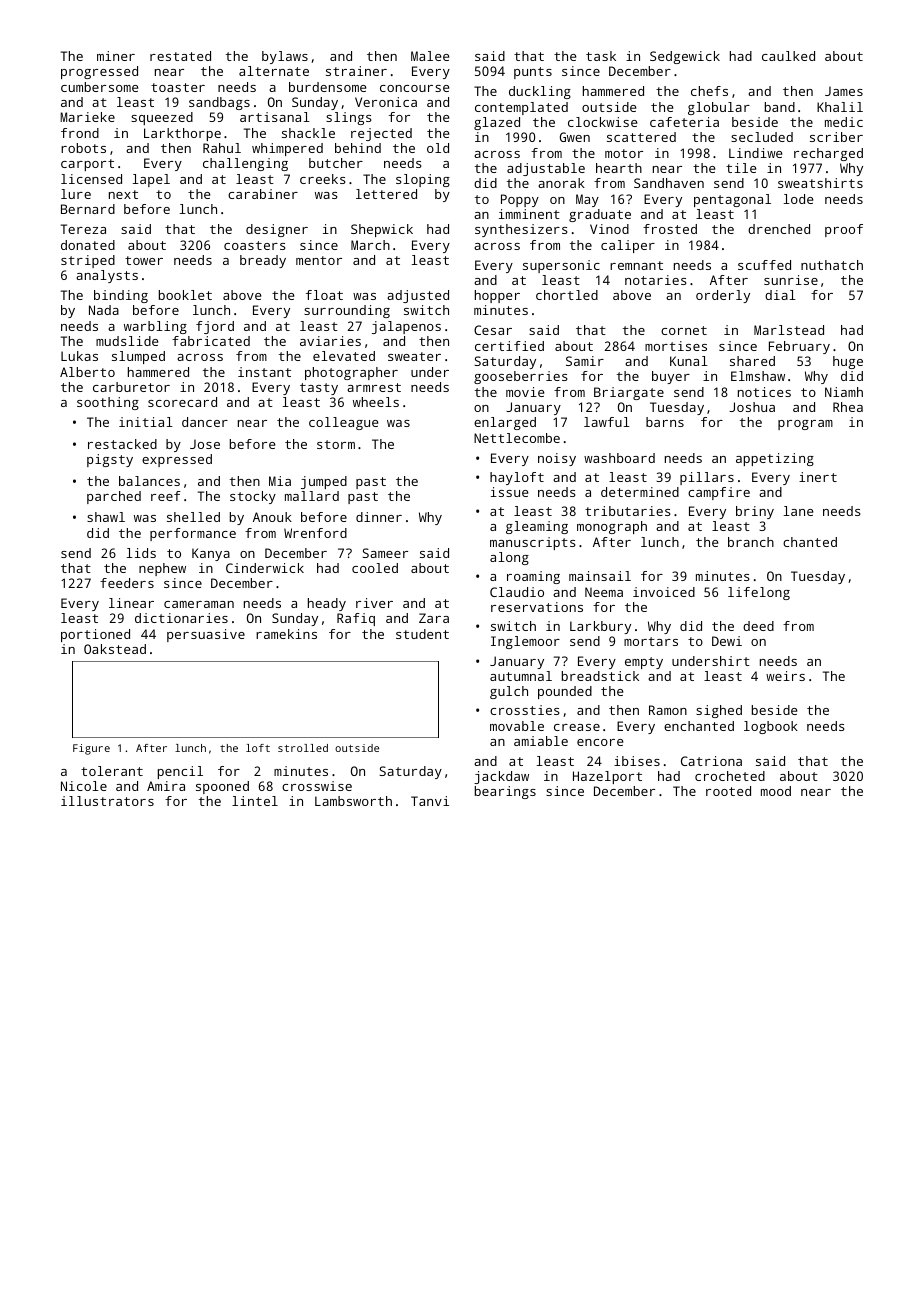 This screenshot has width=924, height=1308. Describe the element at coordinates (107, 276) in the screenshot. I see `analysts` at that location.
